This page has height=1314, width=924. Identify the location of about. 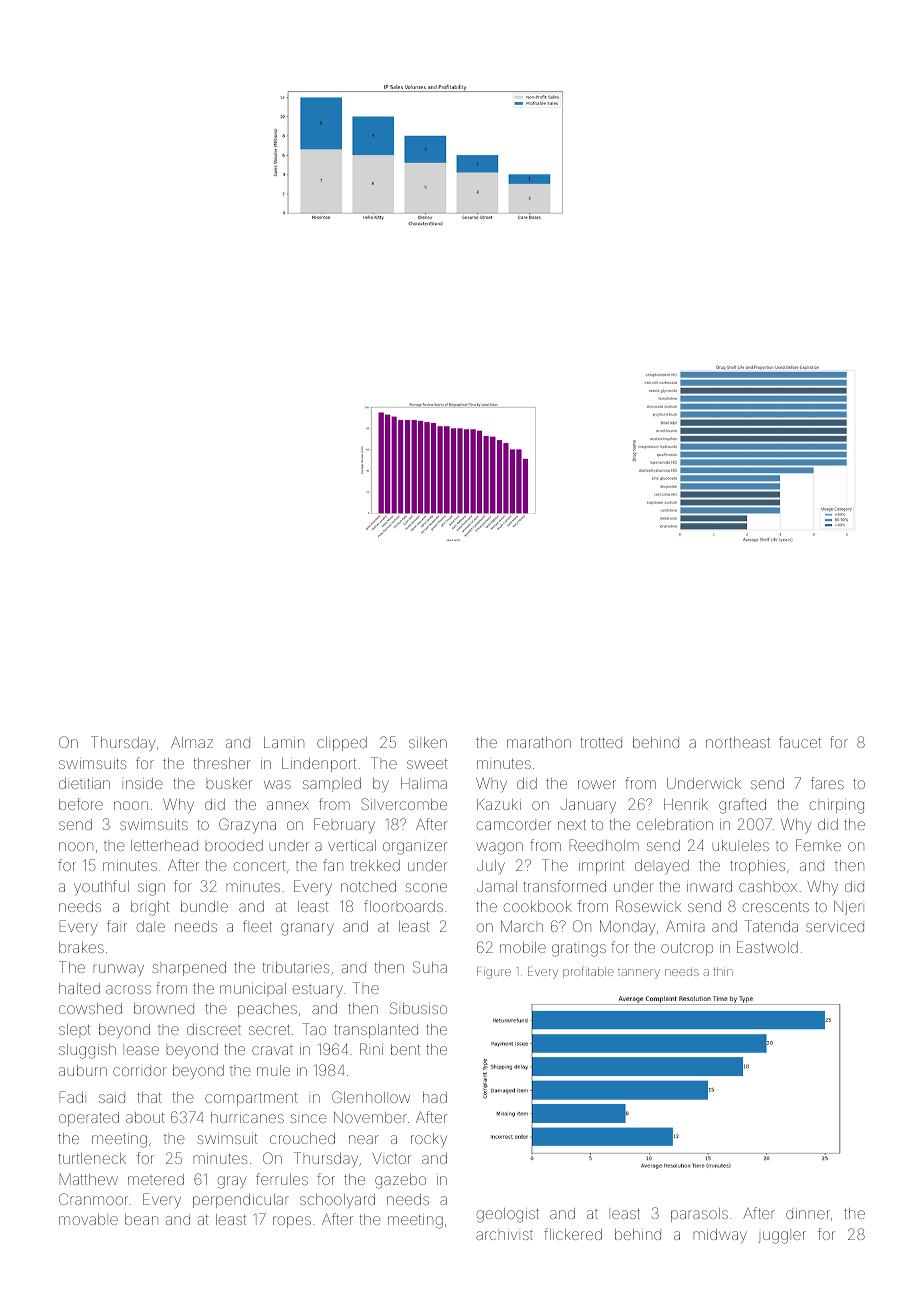
(145, 1117).
